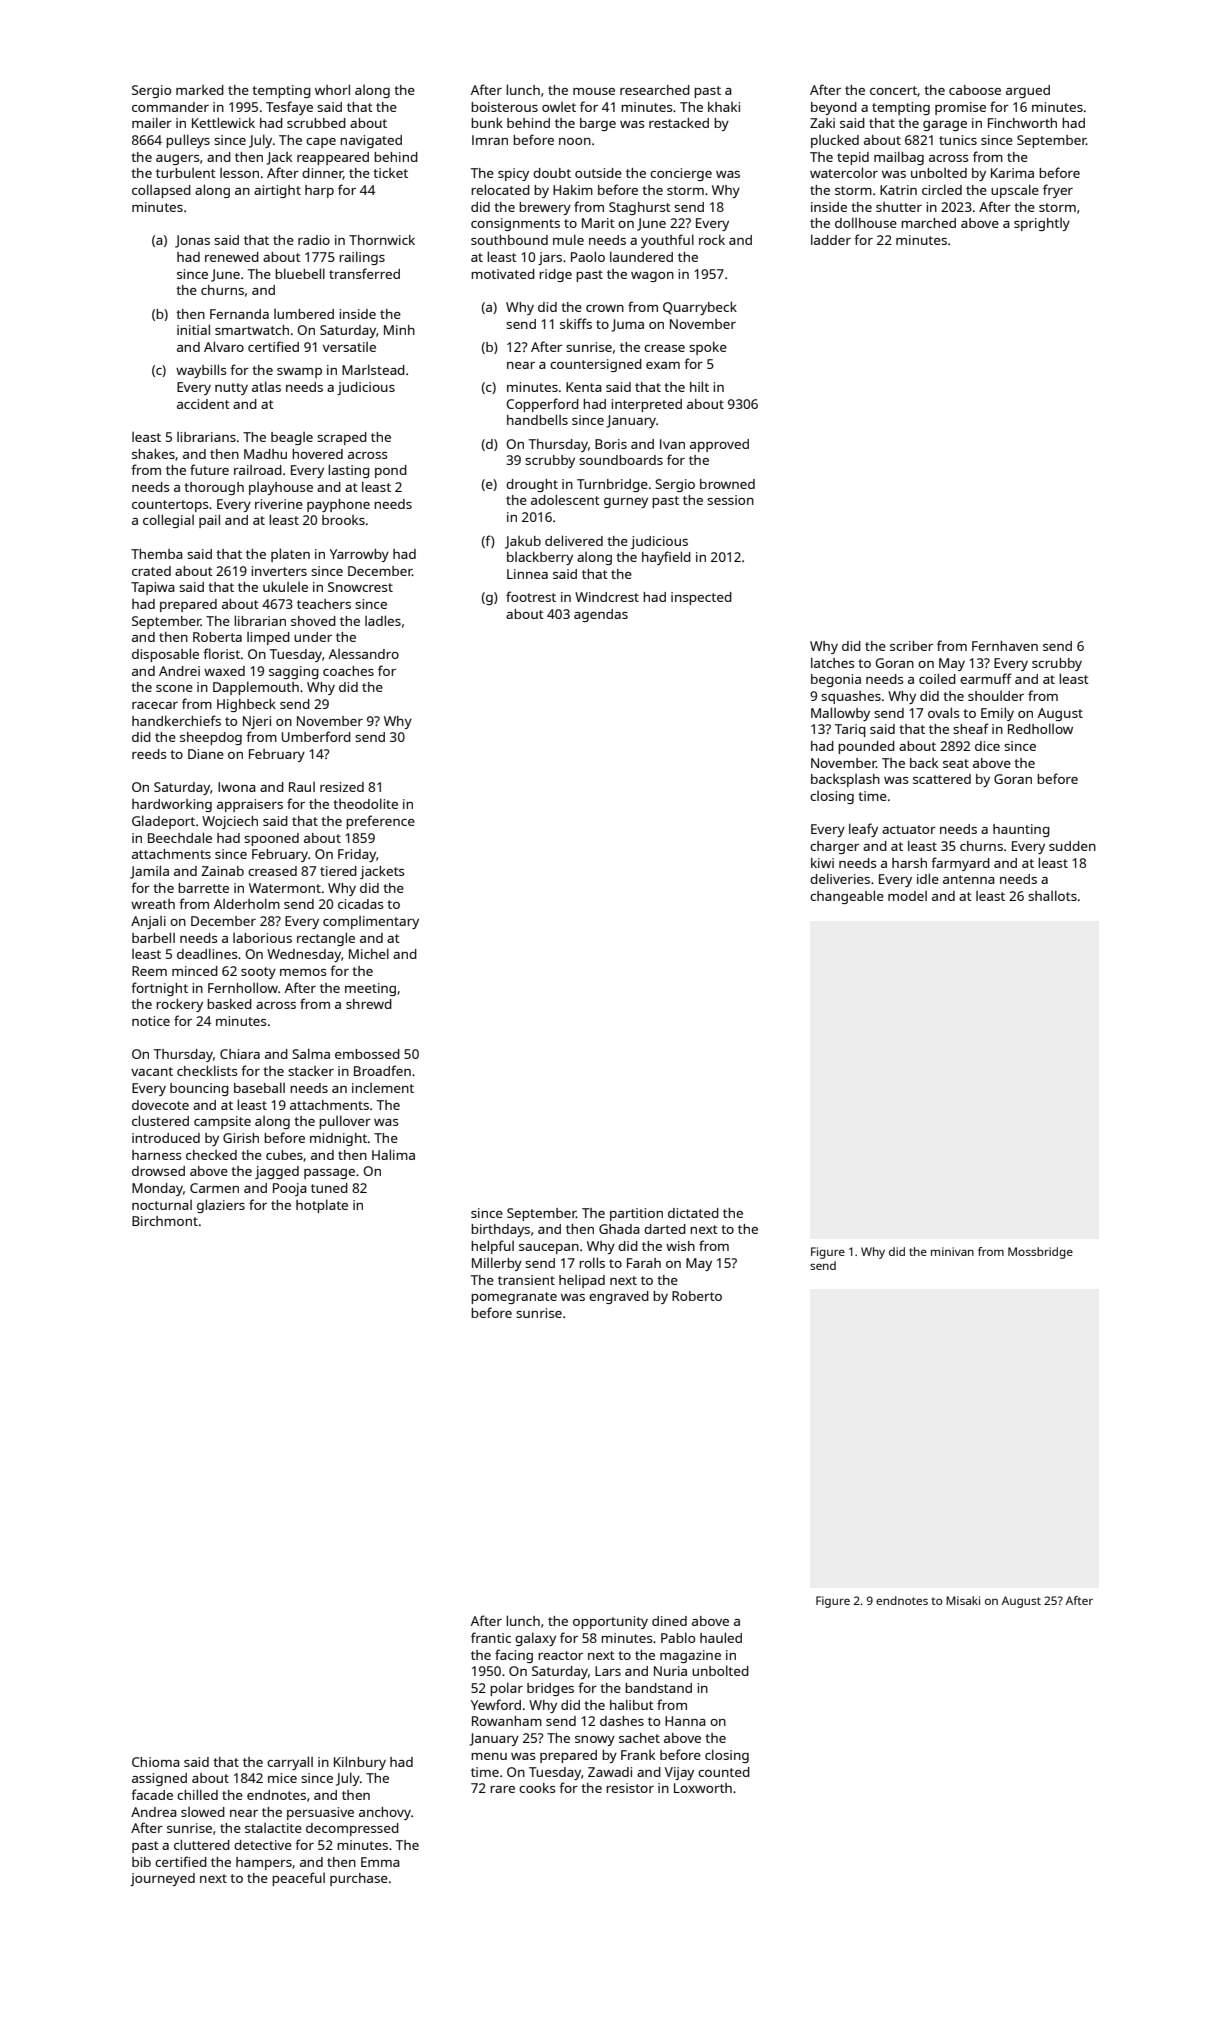 Image resolution: width=1230 pixels, height=2026 pixels. Describe the element at coordinates (373, 369) in the document. I see `Marlstead` at that location.
